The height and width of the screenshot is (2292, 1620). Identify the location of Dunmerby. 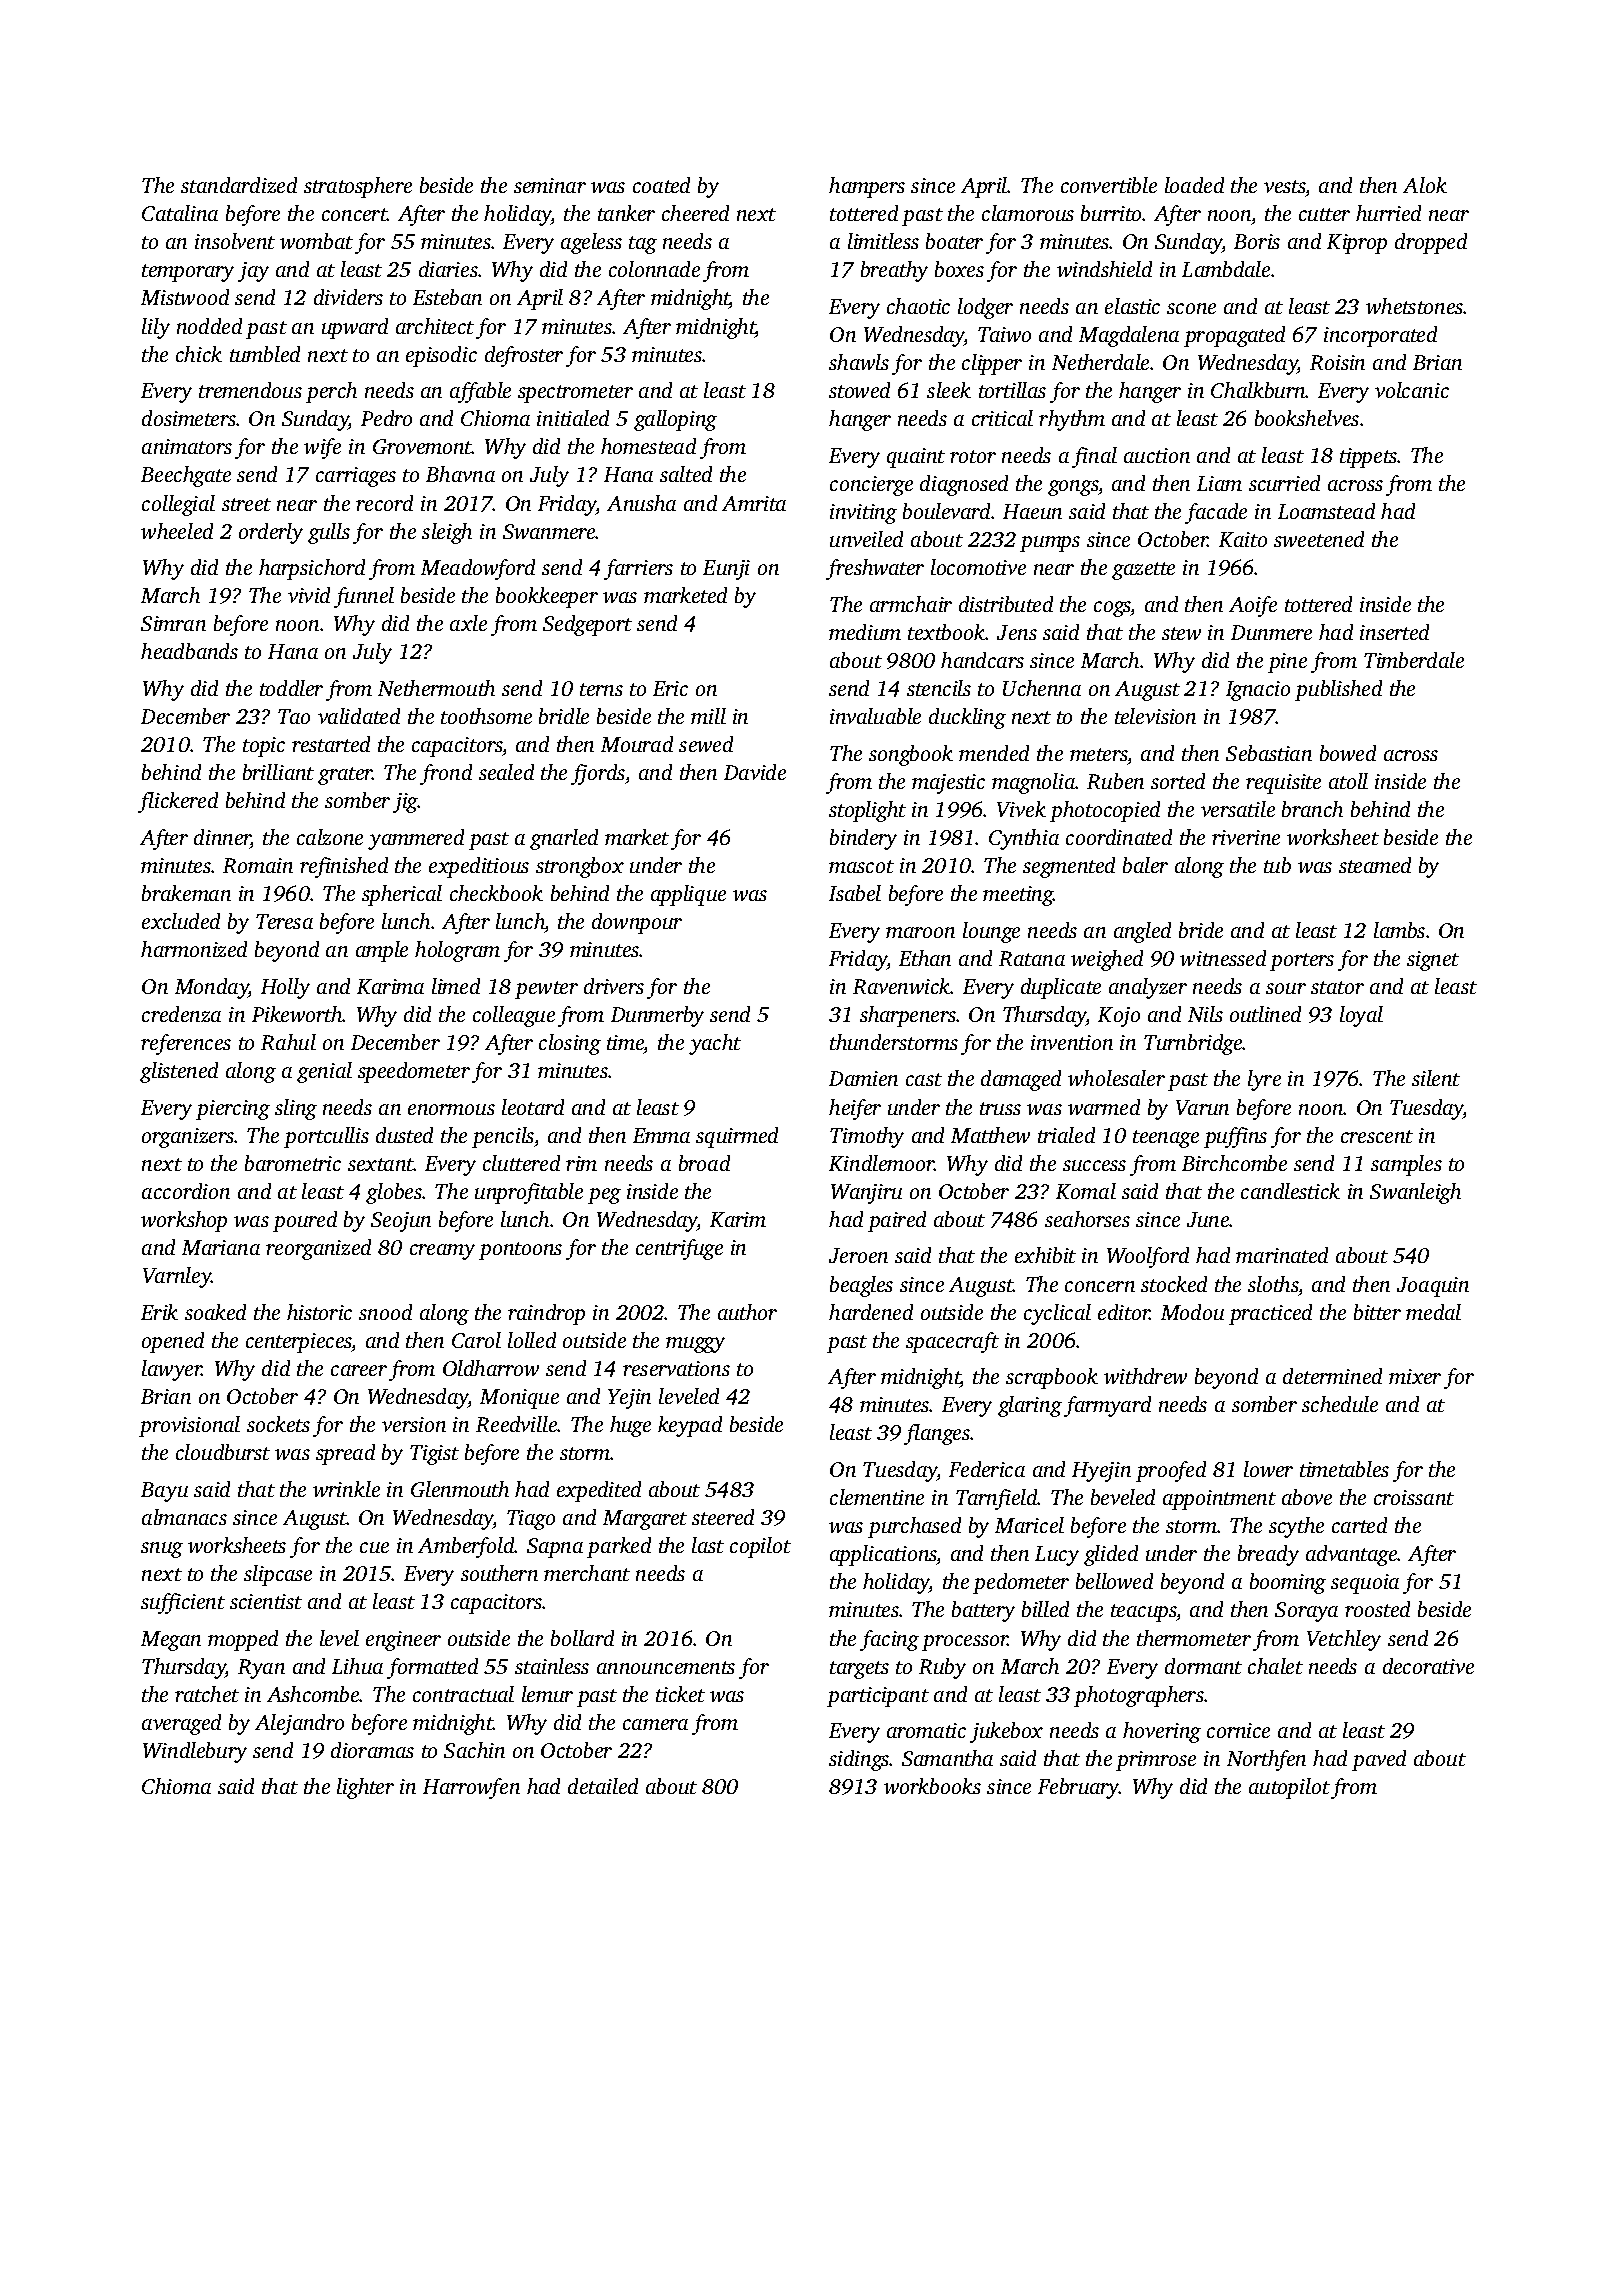
(657, 1016).
